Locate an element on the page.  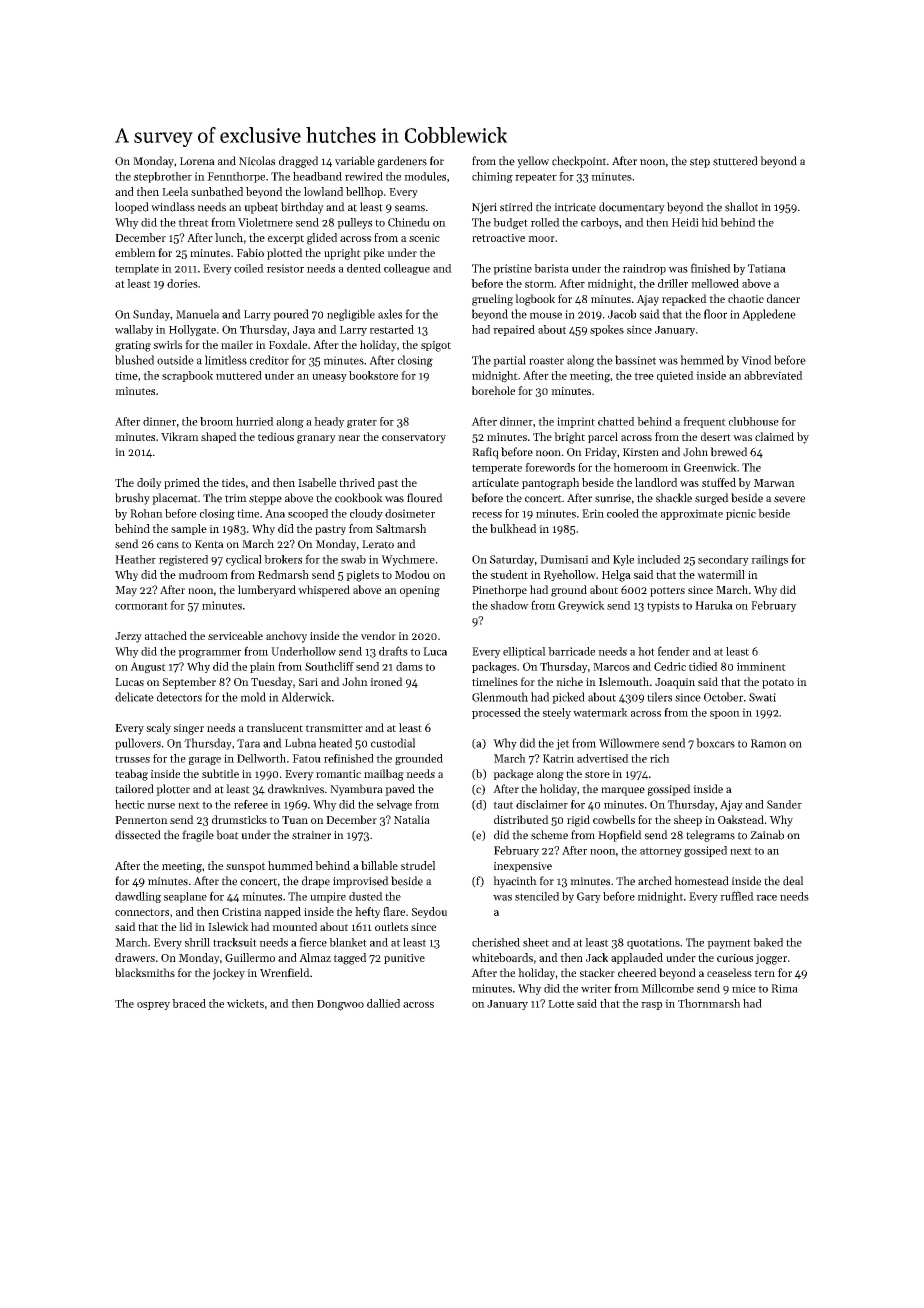
Jerzy is located at coordinates (128, 637).
